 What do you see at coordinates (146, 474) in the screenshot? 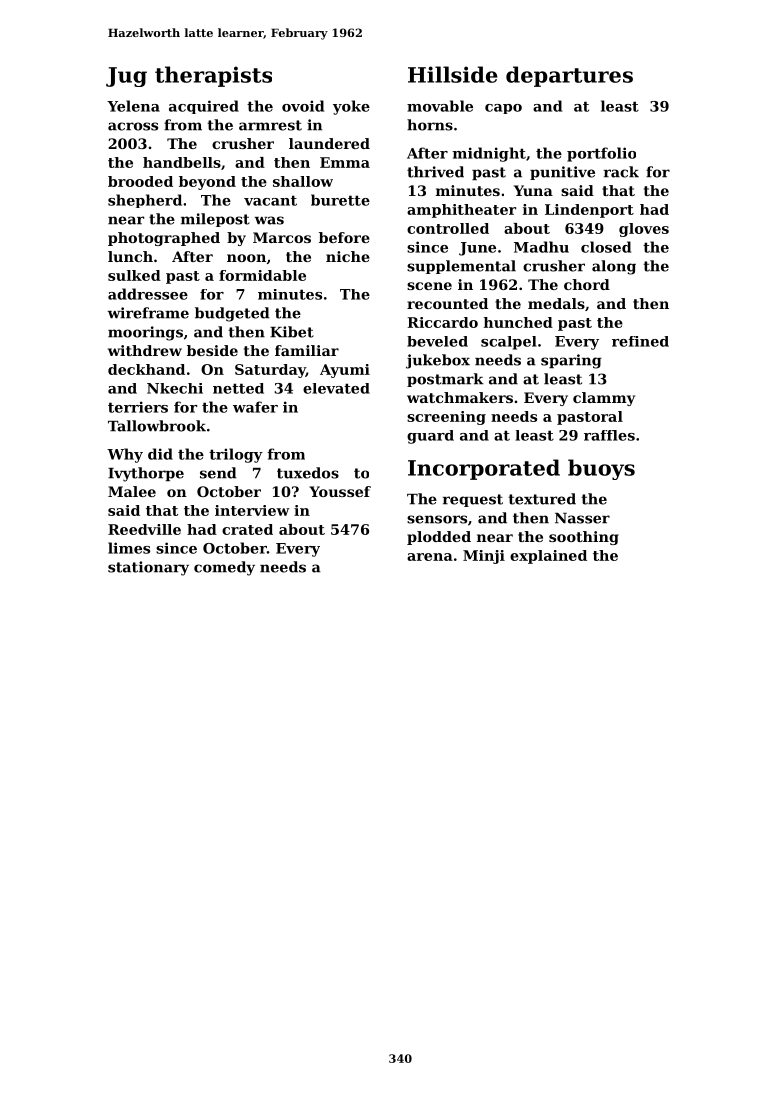
I see `Ivythorpe` at bounding box center [146, 474].
